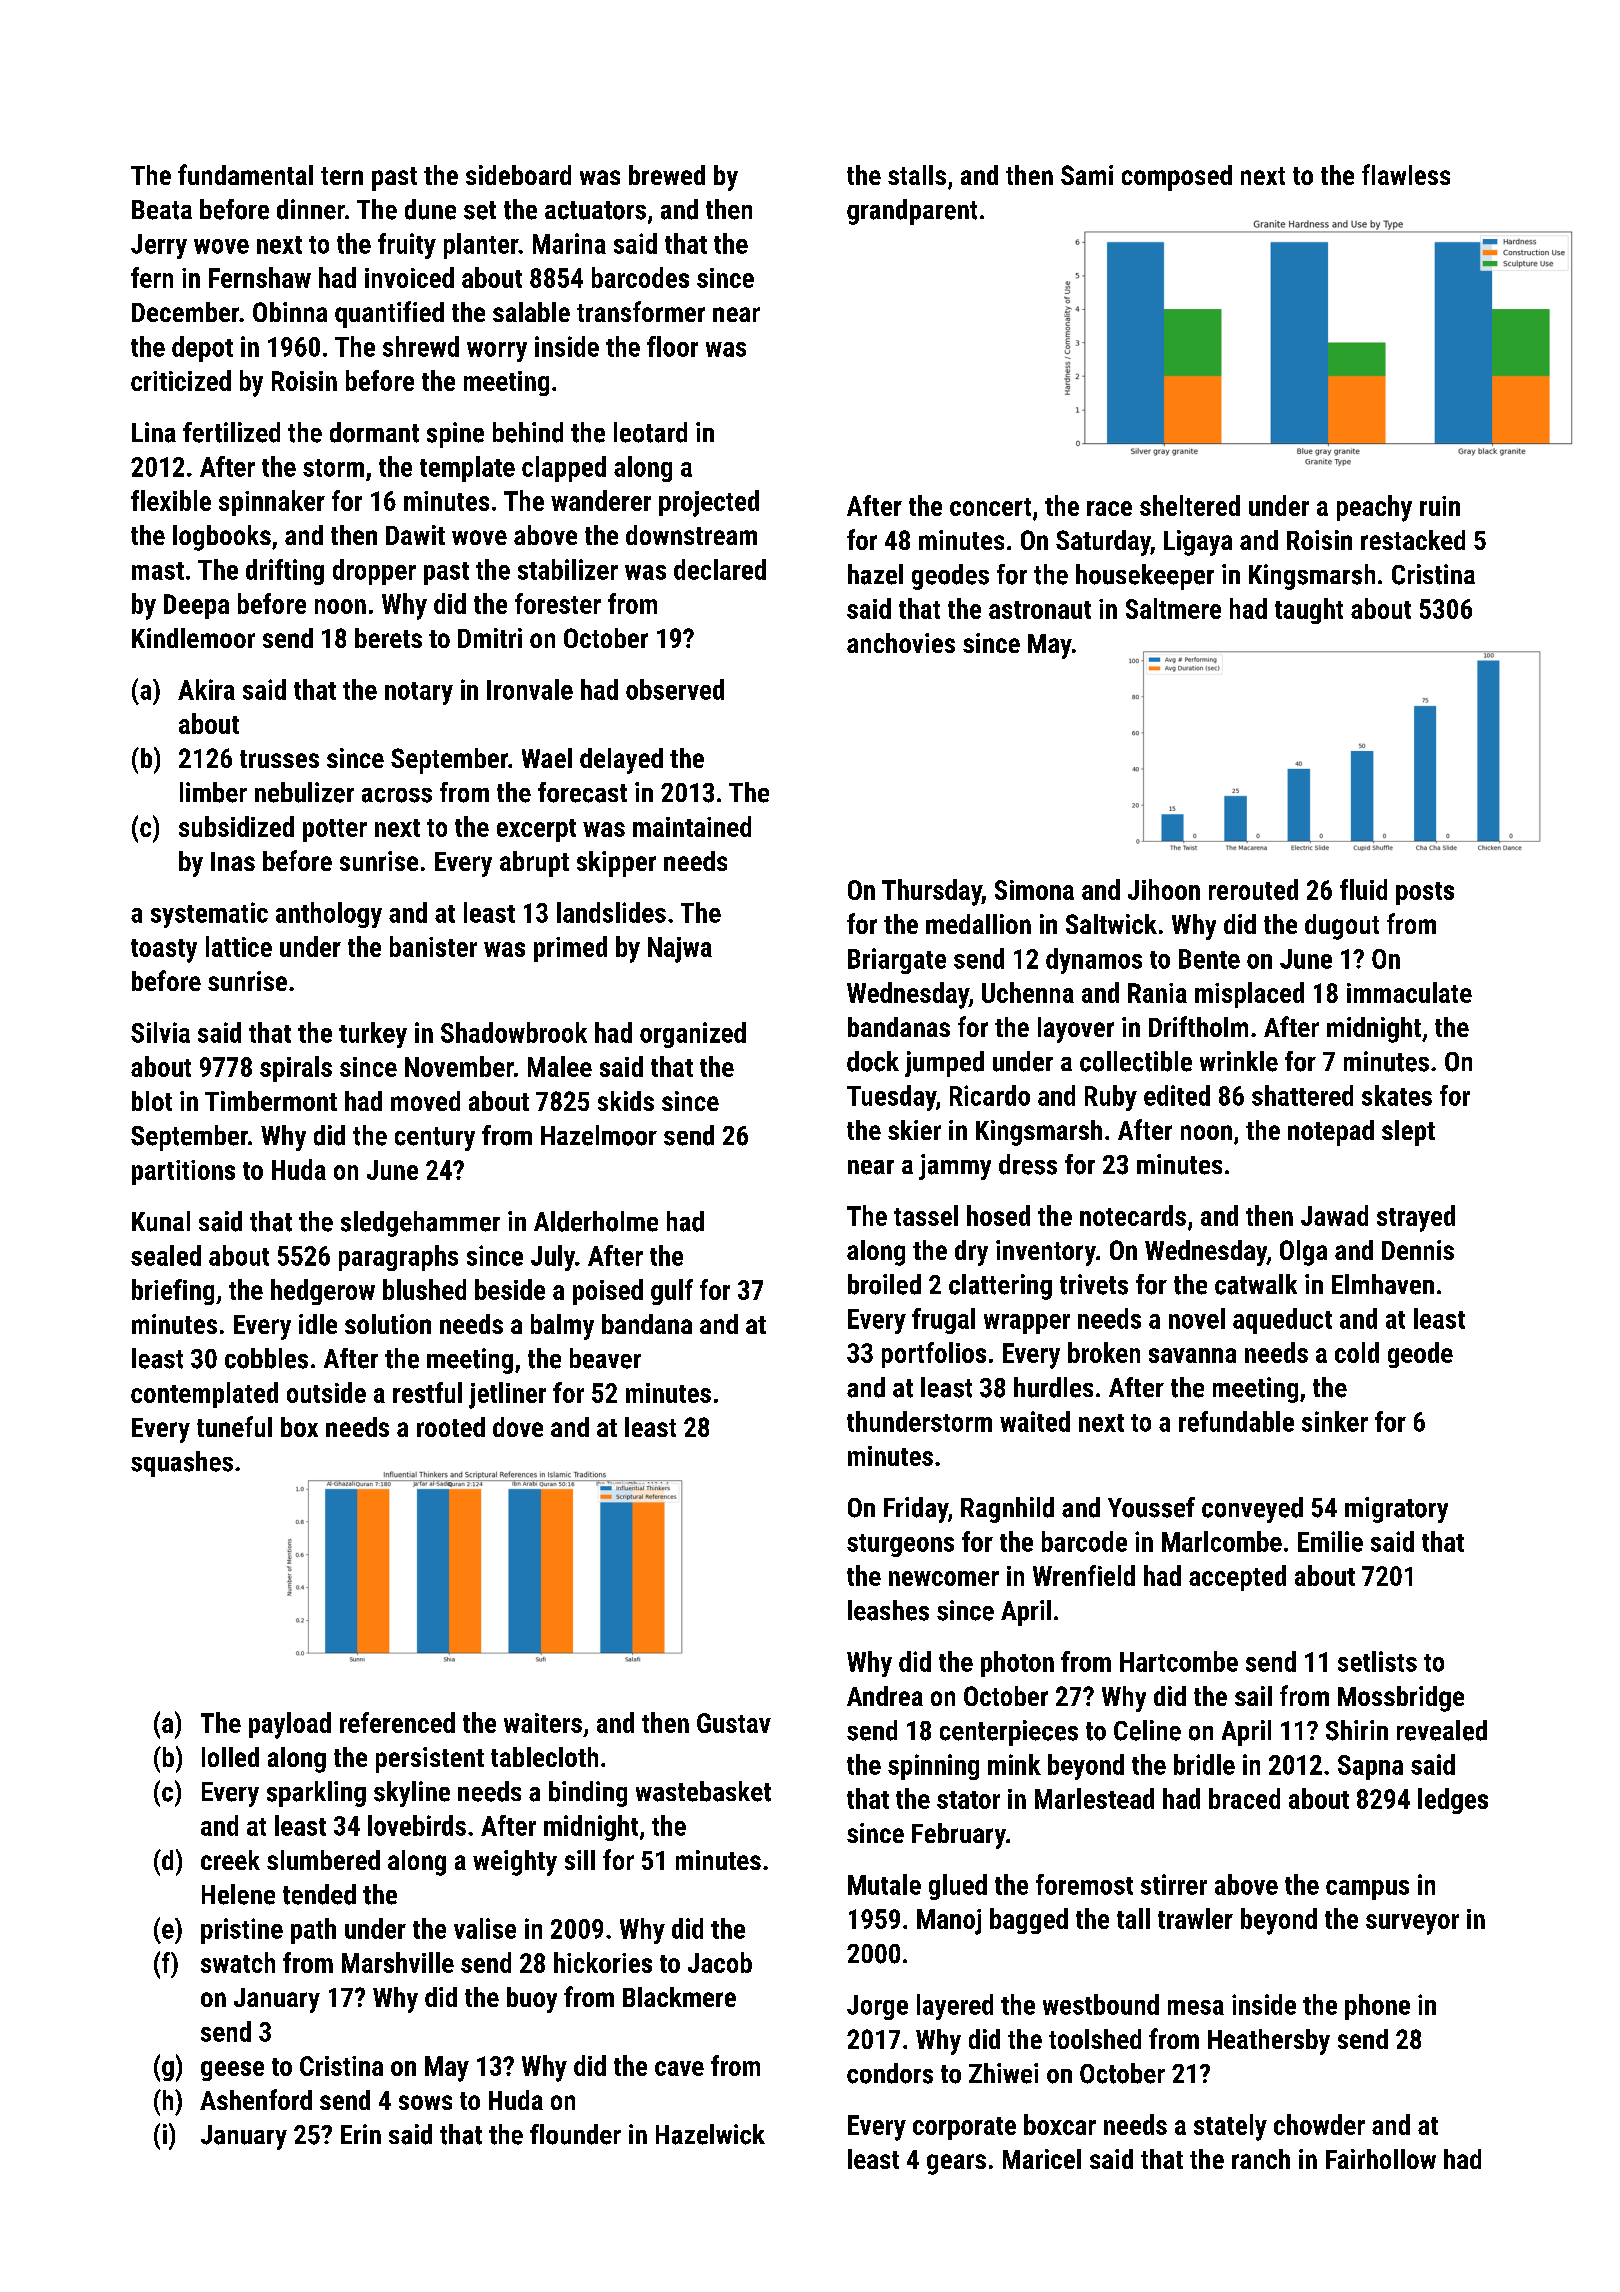 Image resolution: width=1620 pixels, height=2292 pixels. Describe the element at coordinates (667, 175) in the screenshot. I see `brewed` at that location.
